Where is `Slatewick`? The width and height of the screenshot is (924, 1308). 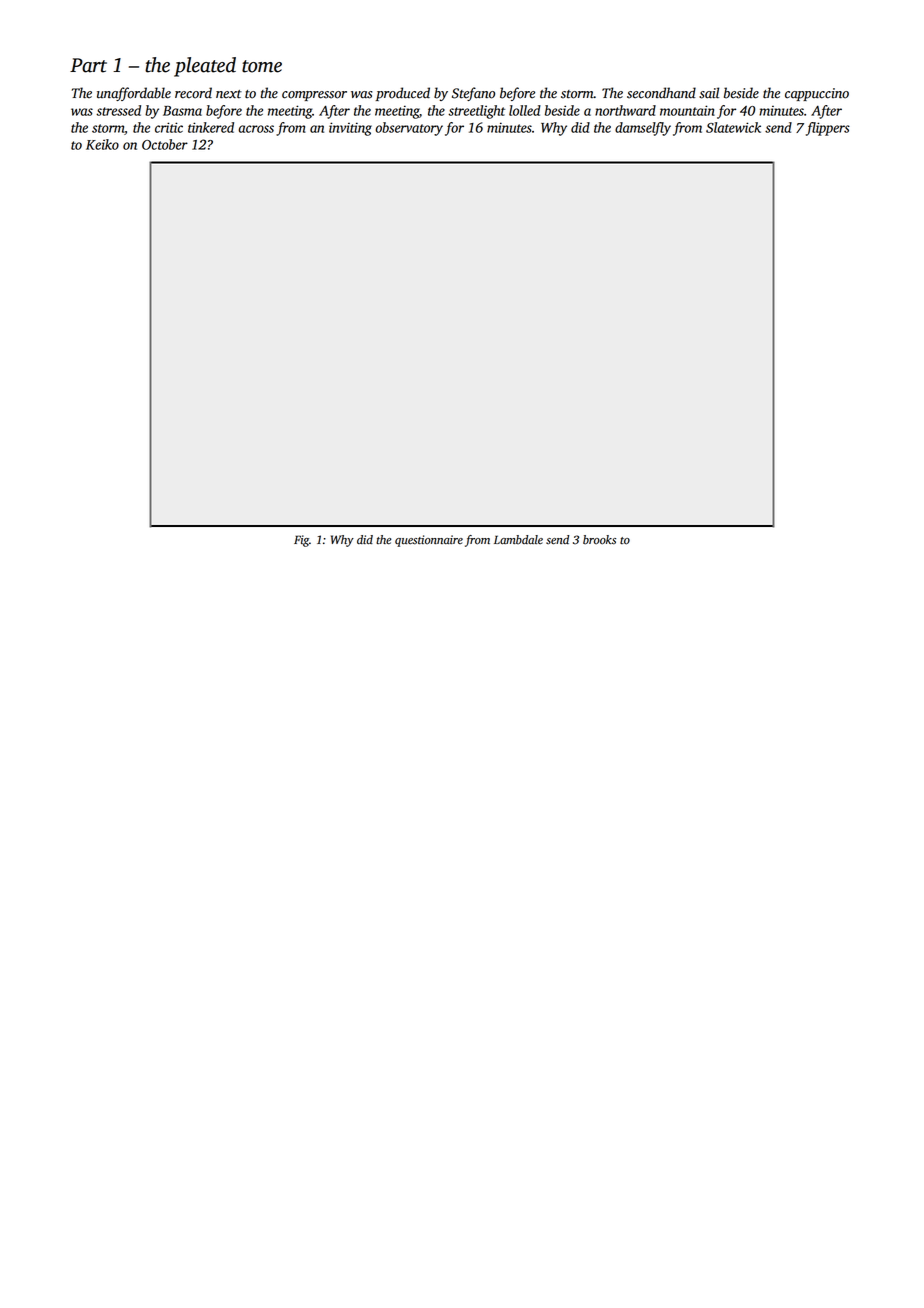
Slatewick is located at coordinates (733, 127).
